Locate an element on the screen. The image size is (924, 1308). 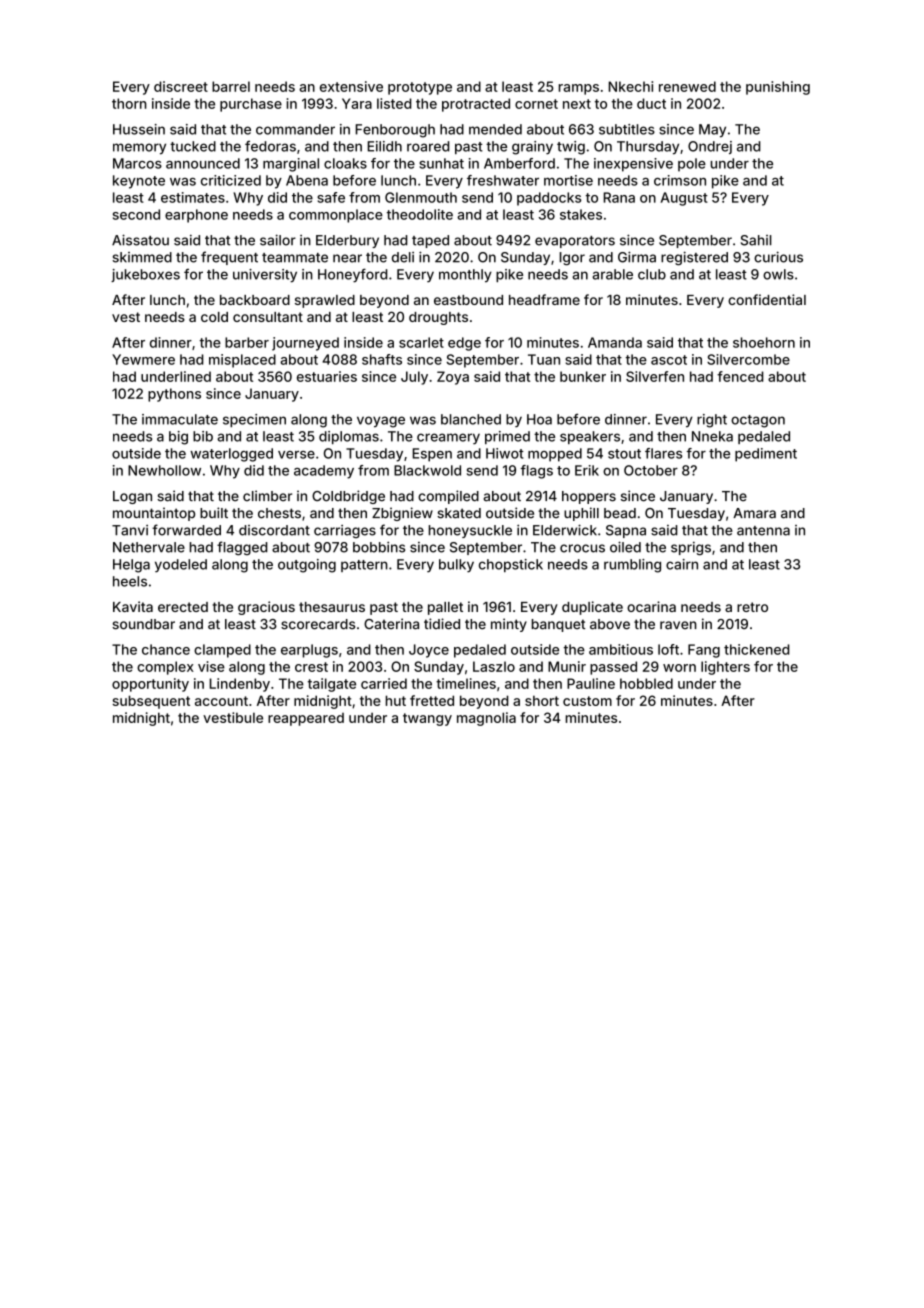
ascot is located at coordinates (669, 360).
